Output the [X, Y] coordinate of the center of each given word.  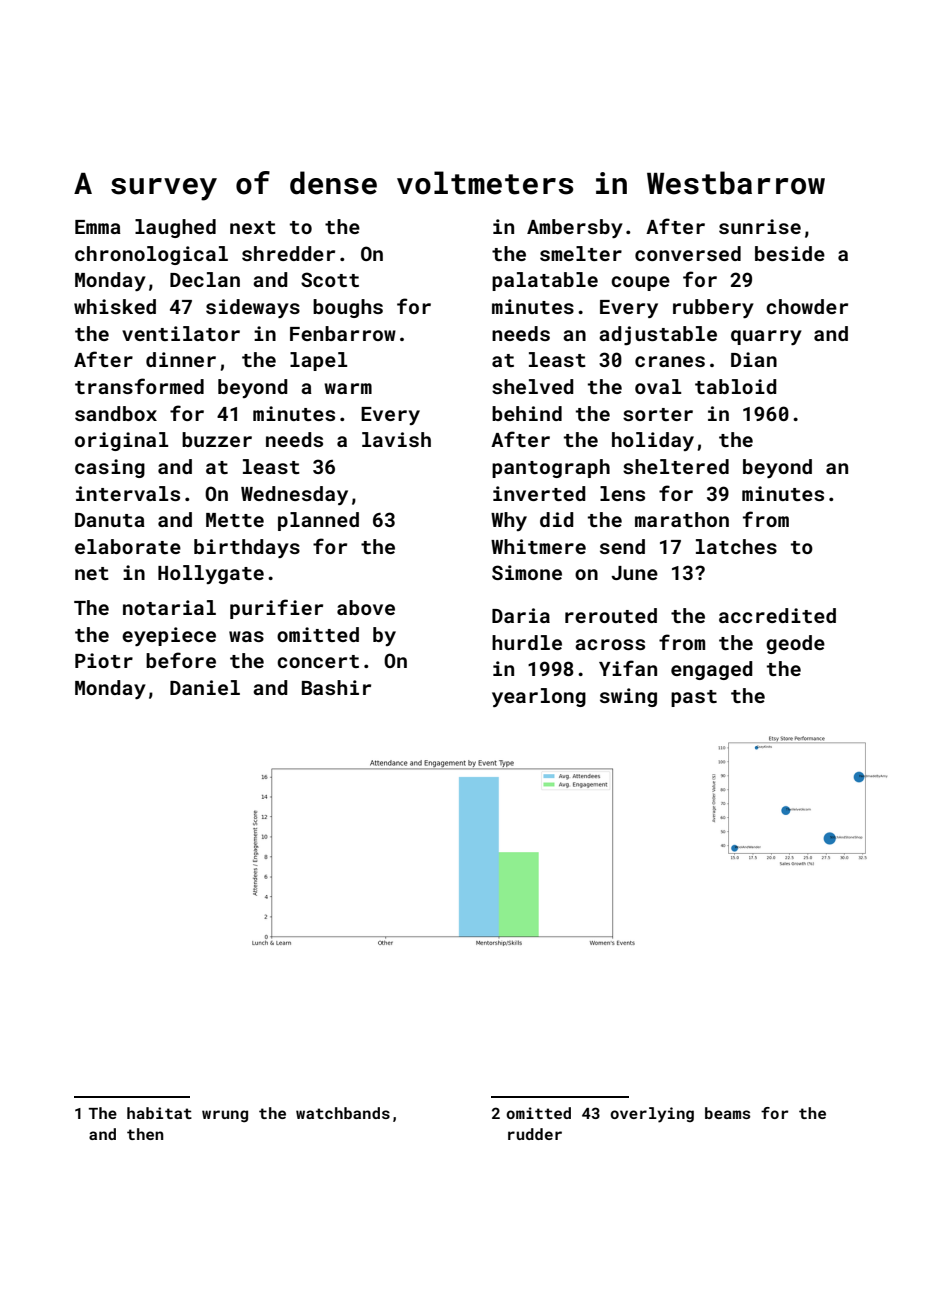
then [145, 1134]
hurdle [527, 642]
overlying [652, 1115]
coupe [640, 283]
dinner [181, 359]
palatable [545, 281]
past [694, 698]
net [92, 573]
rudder [535, 1134]
